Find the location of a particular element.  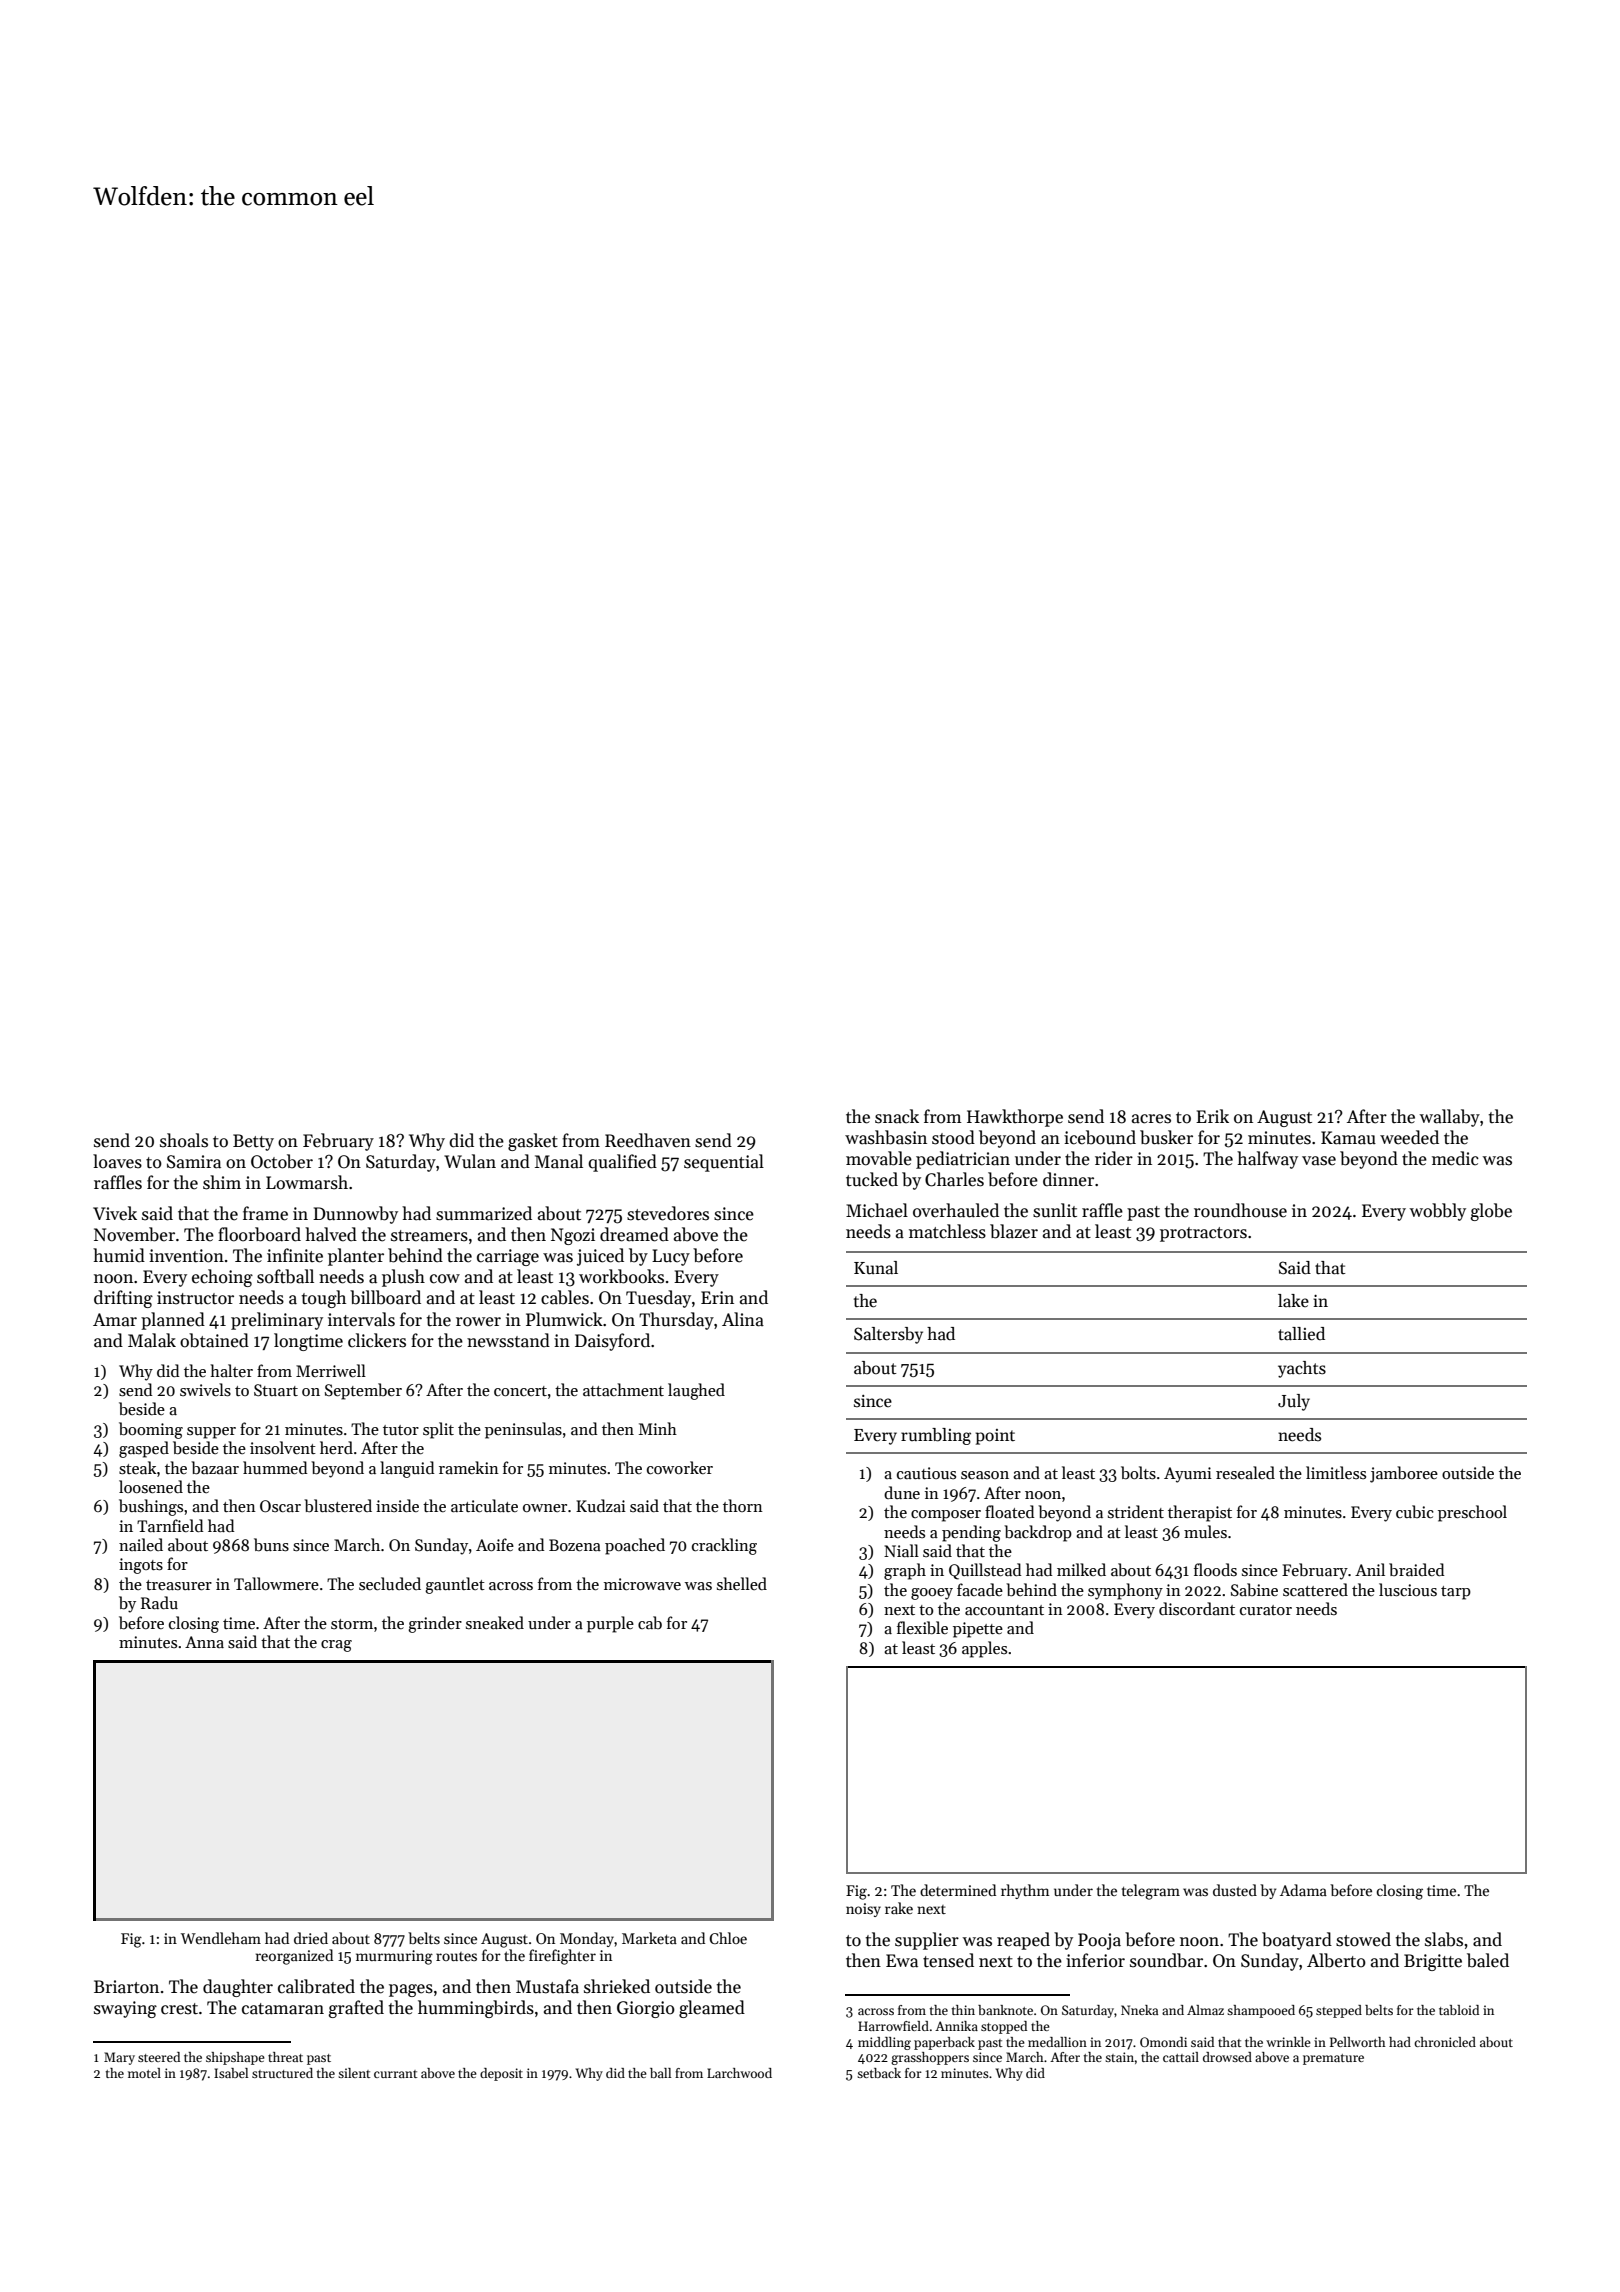

murmuring is located at coordinates (394, 1957).
